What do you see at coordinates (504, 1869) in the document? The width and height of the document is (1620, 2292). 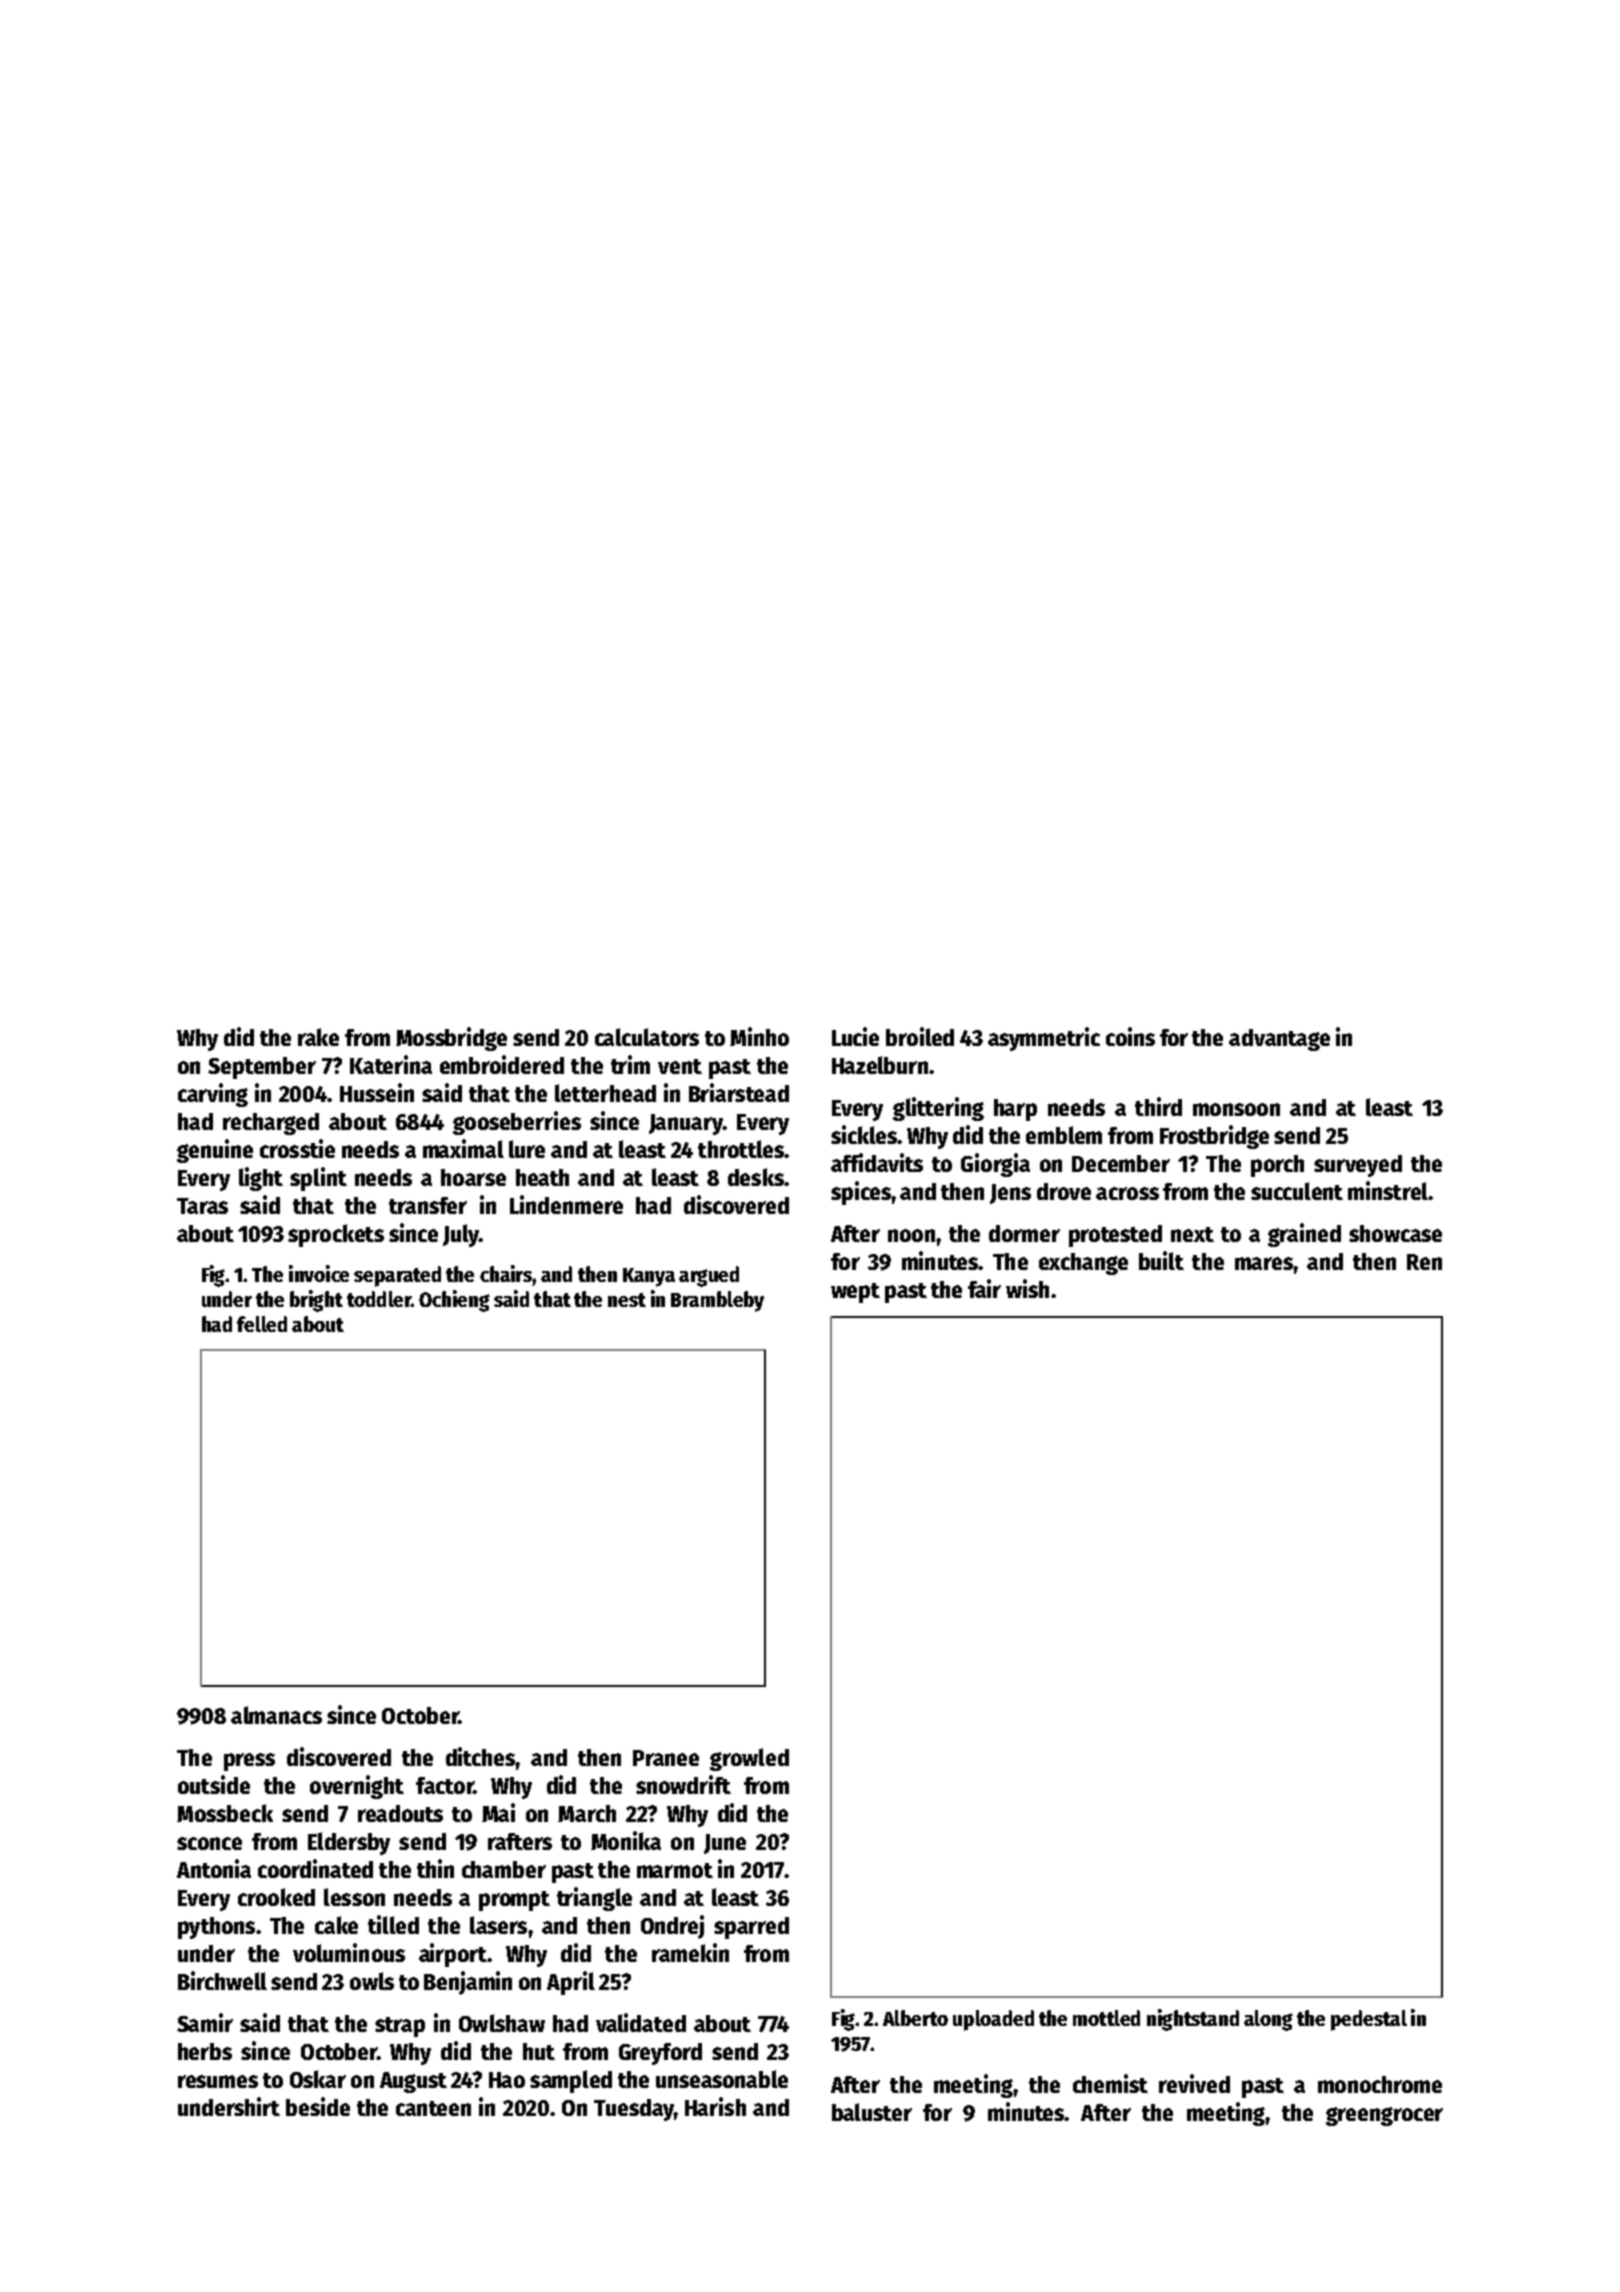 I see `chamber` at bounding box center [504, 1869].
